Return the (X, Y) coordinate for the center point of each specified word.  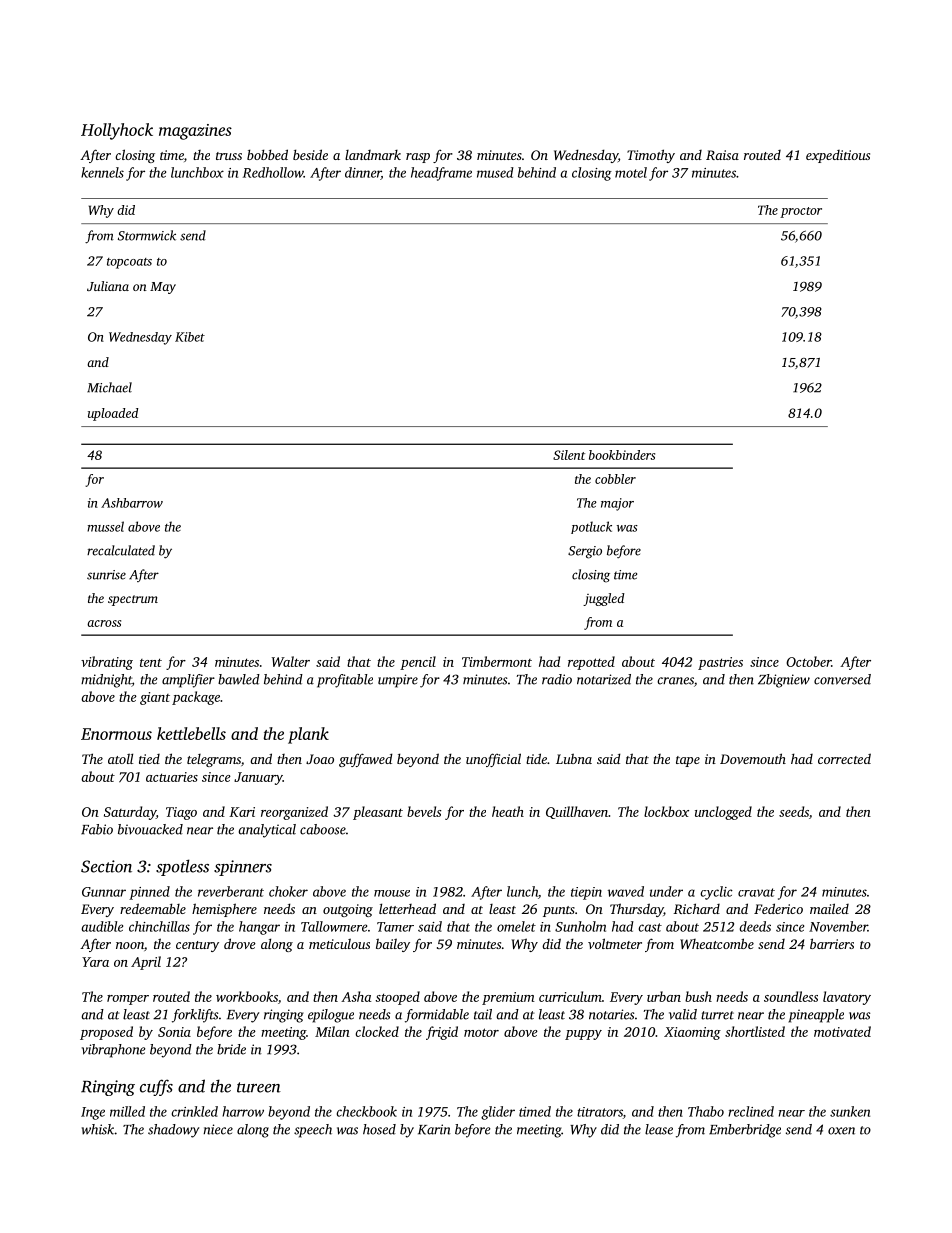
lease (659, 1129)
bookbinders (622, 455)
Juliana (108, 286)
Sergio (585, 552)
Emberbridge (745, 1131)
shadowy (173, 1131)
